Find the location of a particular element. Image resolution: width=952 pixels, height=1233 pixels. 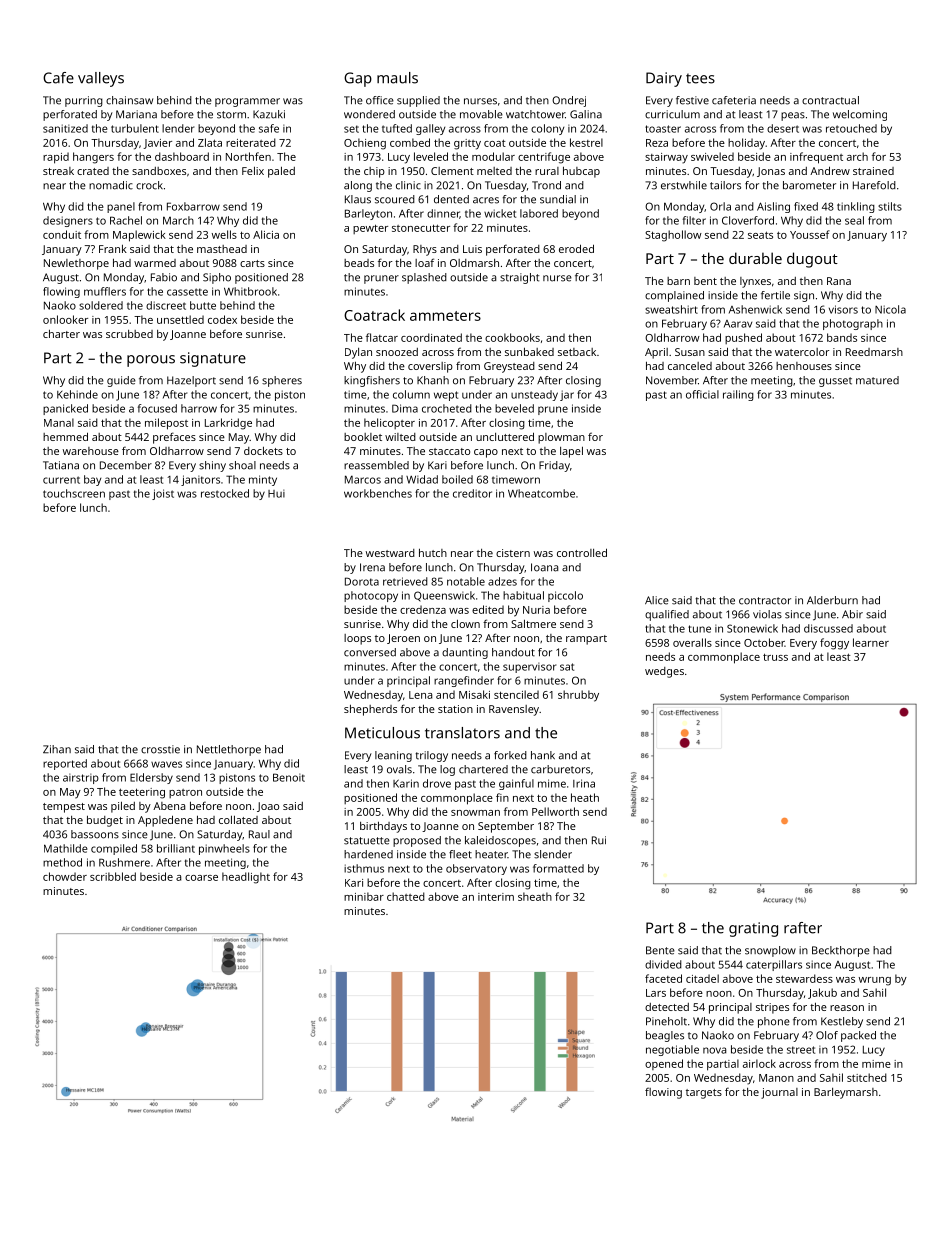

mauls is located at coordinates (397, 78).
